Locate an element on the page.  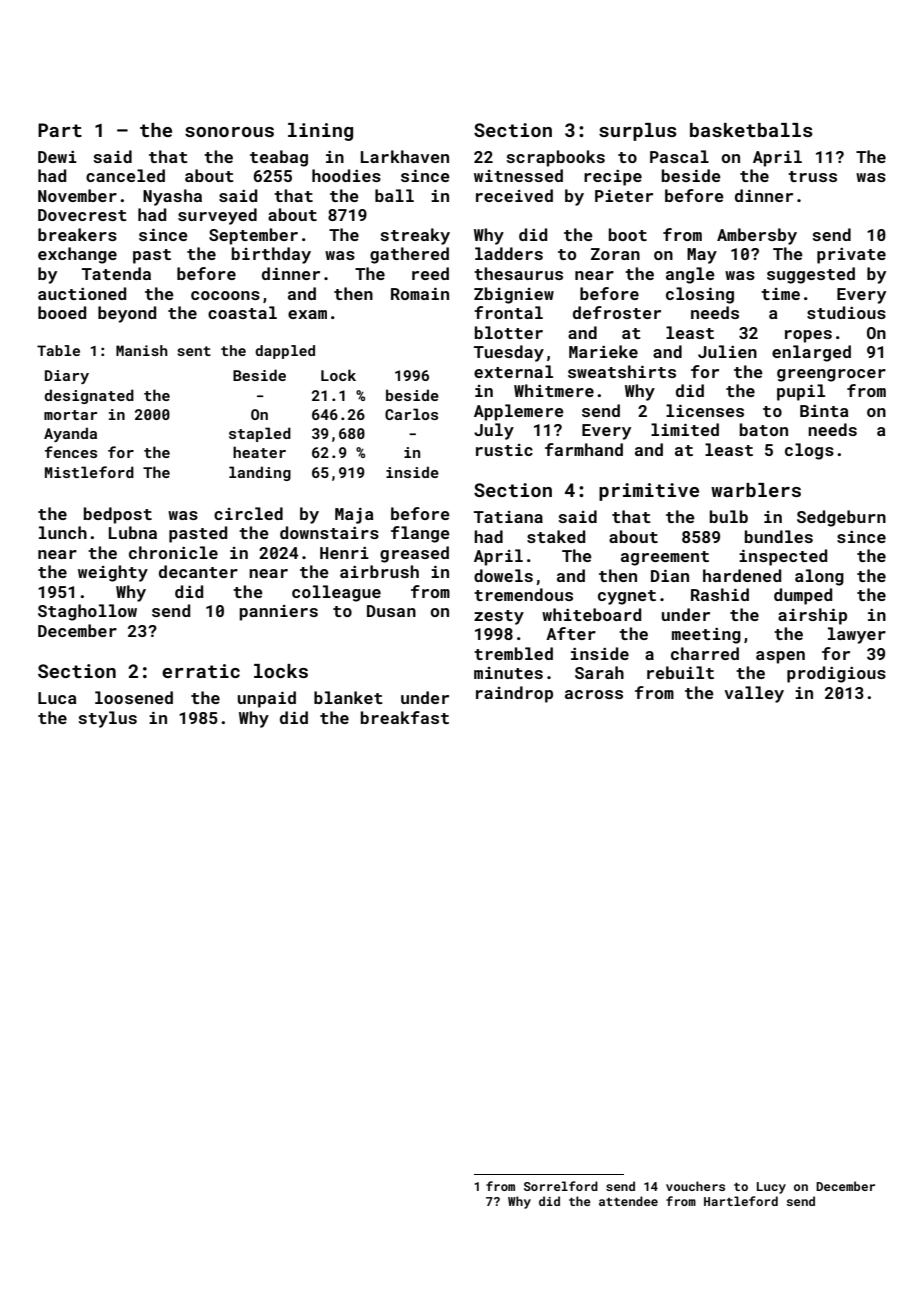
lawyer is located at coordinates (857, 635).
